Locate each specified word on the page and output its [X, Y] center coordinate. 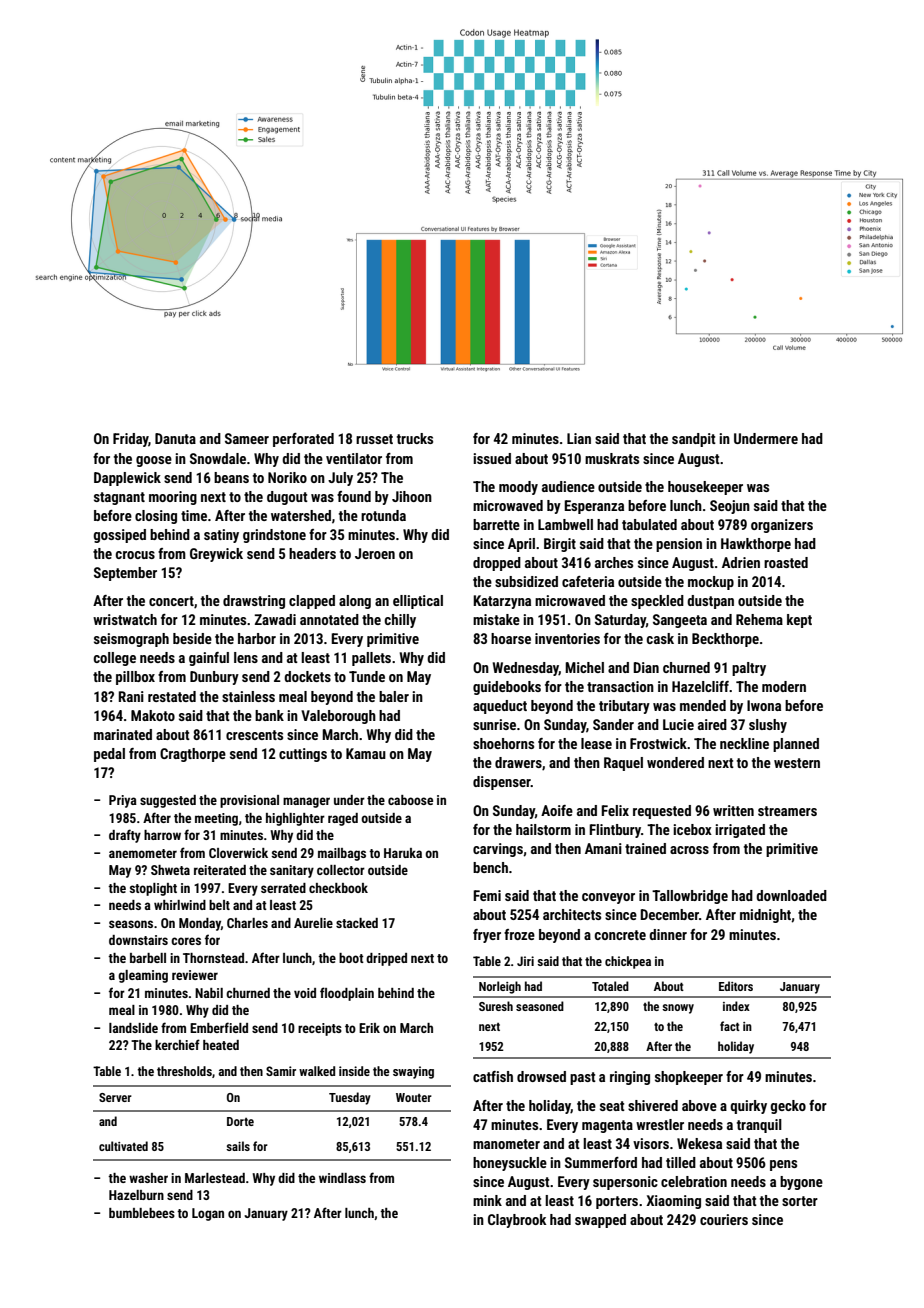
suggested [168, 801]
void [305, 993]
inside [354, 1071]
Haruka [403, 853]
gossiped [119, 536]
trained [645, 848]
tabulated [649, 524]
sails [238, 1146]
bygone [801, 1183]
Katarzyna [502, 602]
